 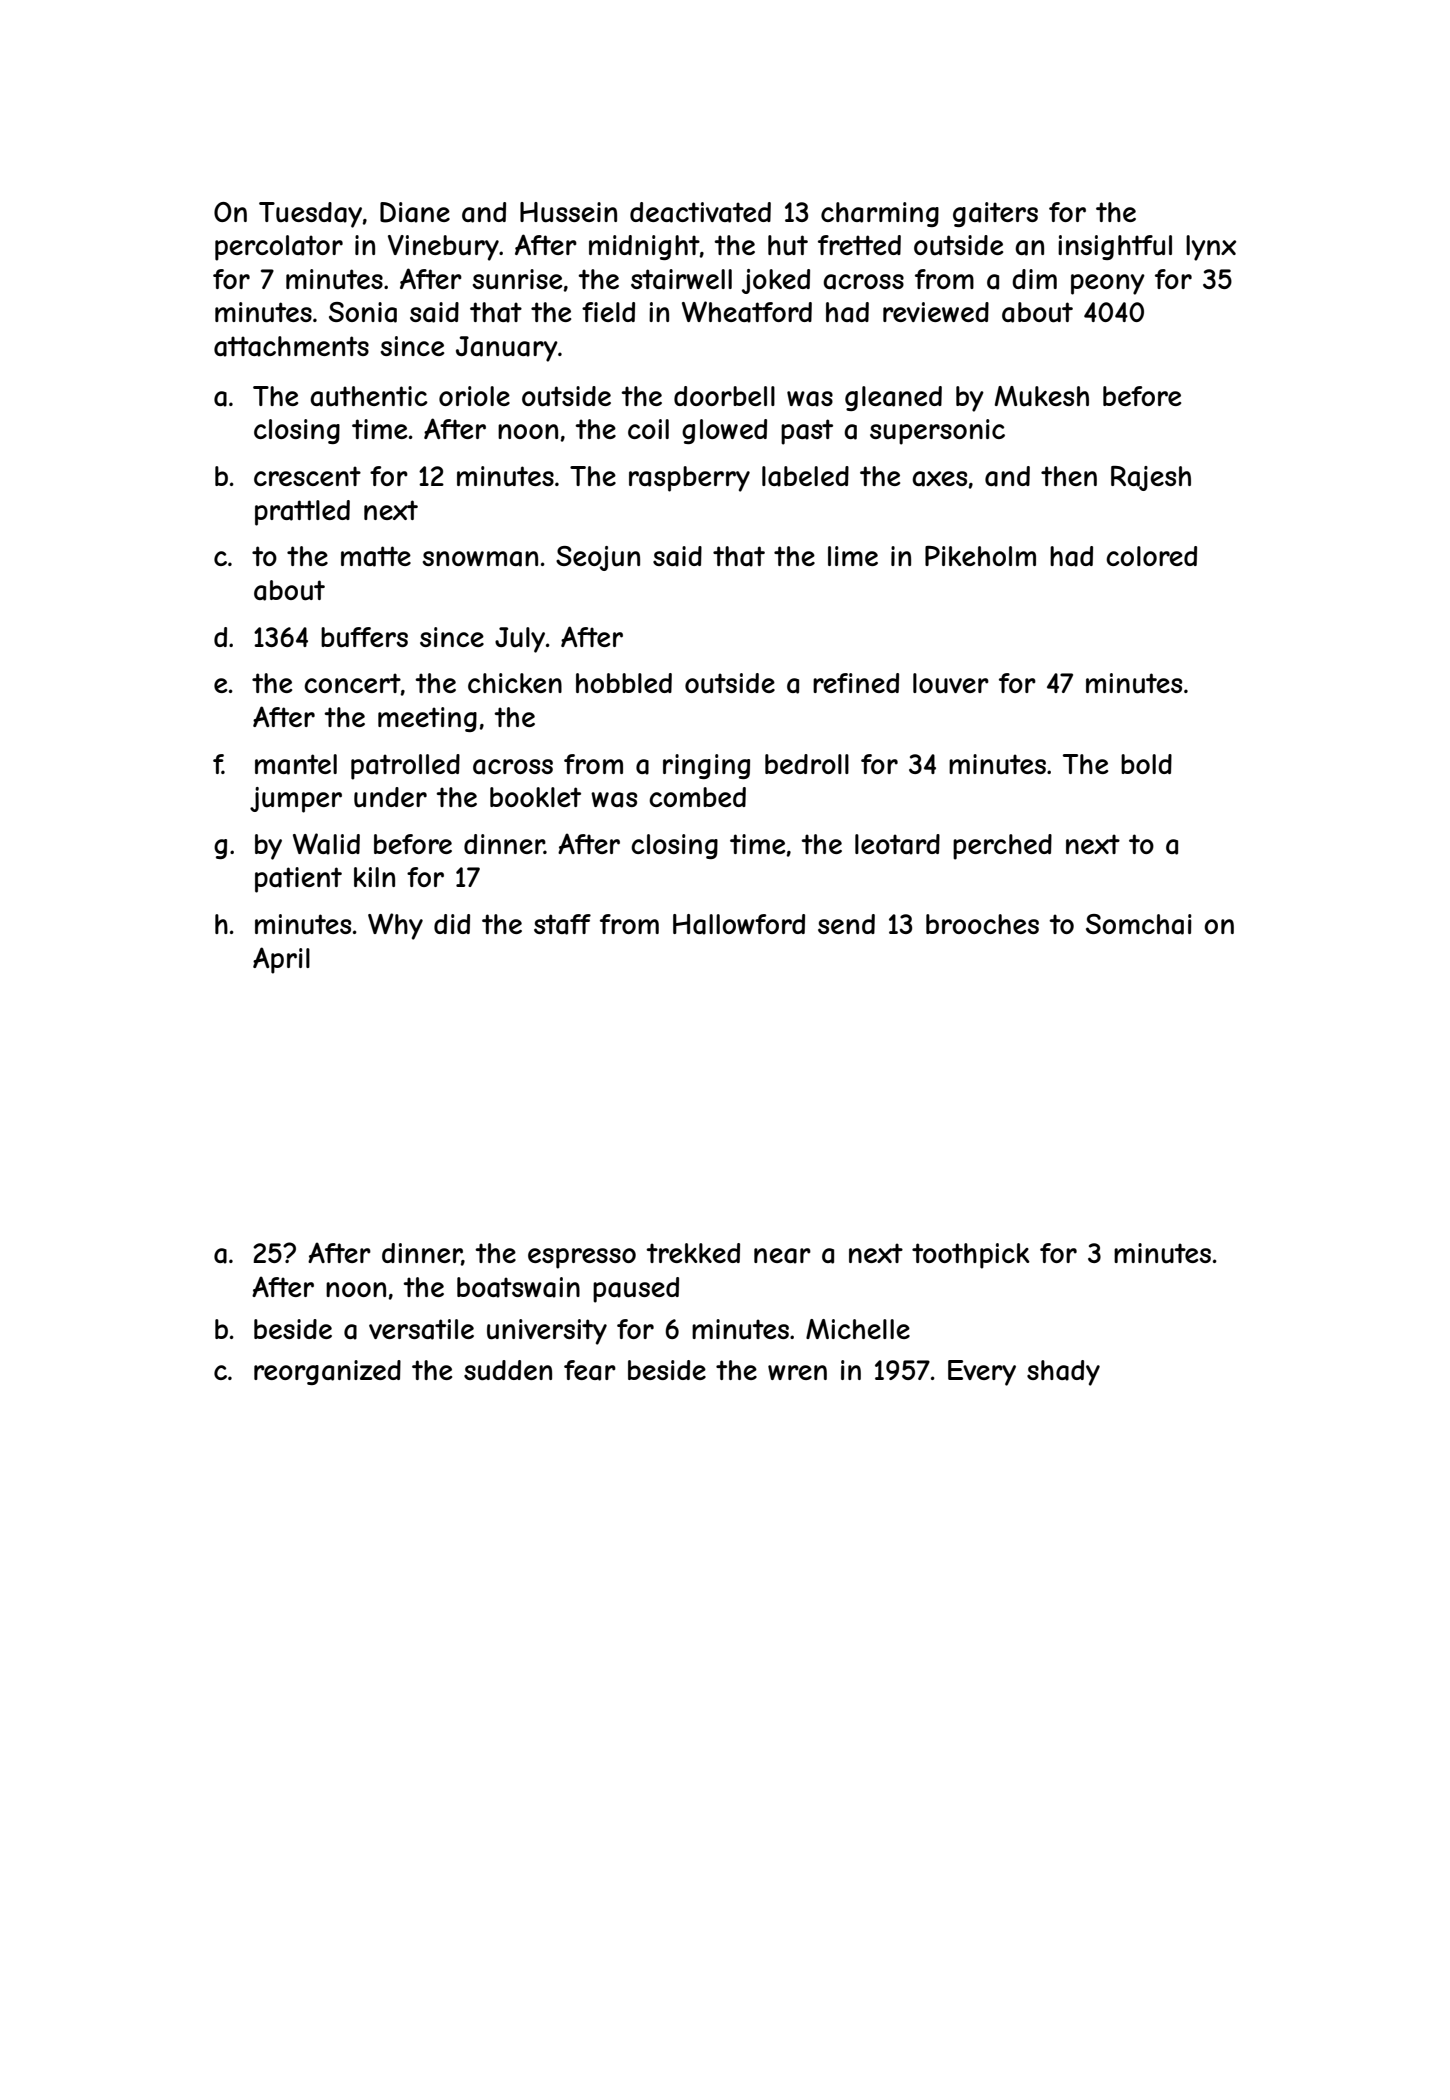 I want to click on concert, so click(x=352, y=683).
